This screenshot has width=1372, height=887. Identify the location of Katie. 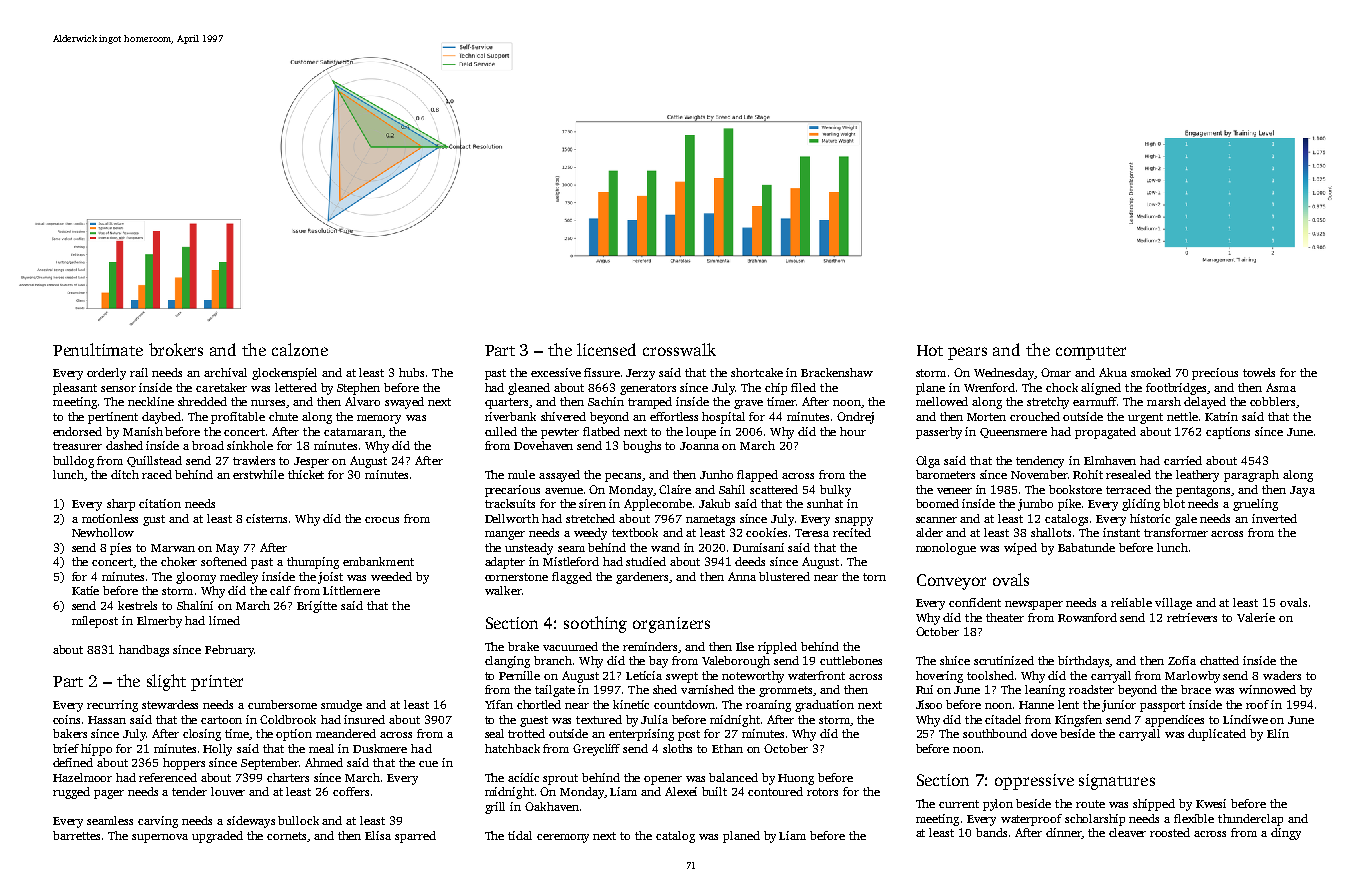
(85, 590).
